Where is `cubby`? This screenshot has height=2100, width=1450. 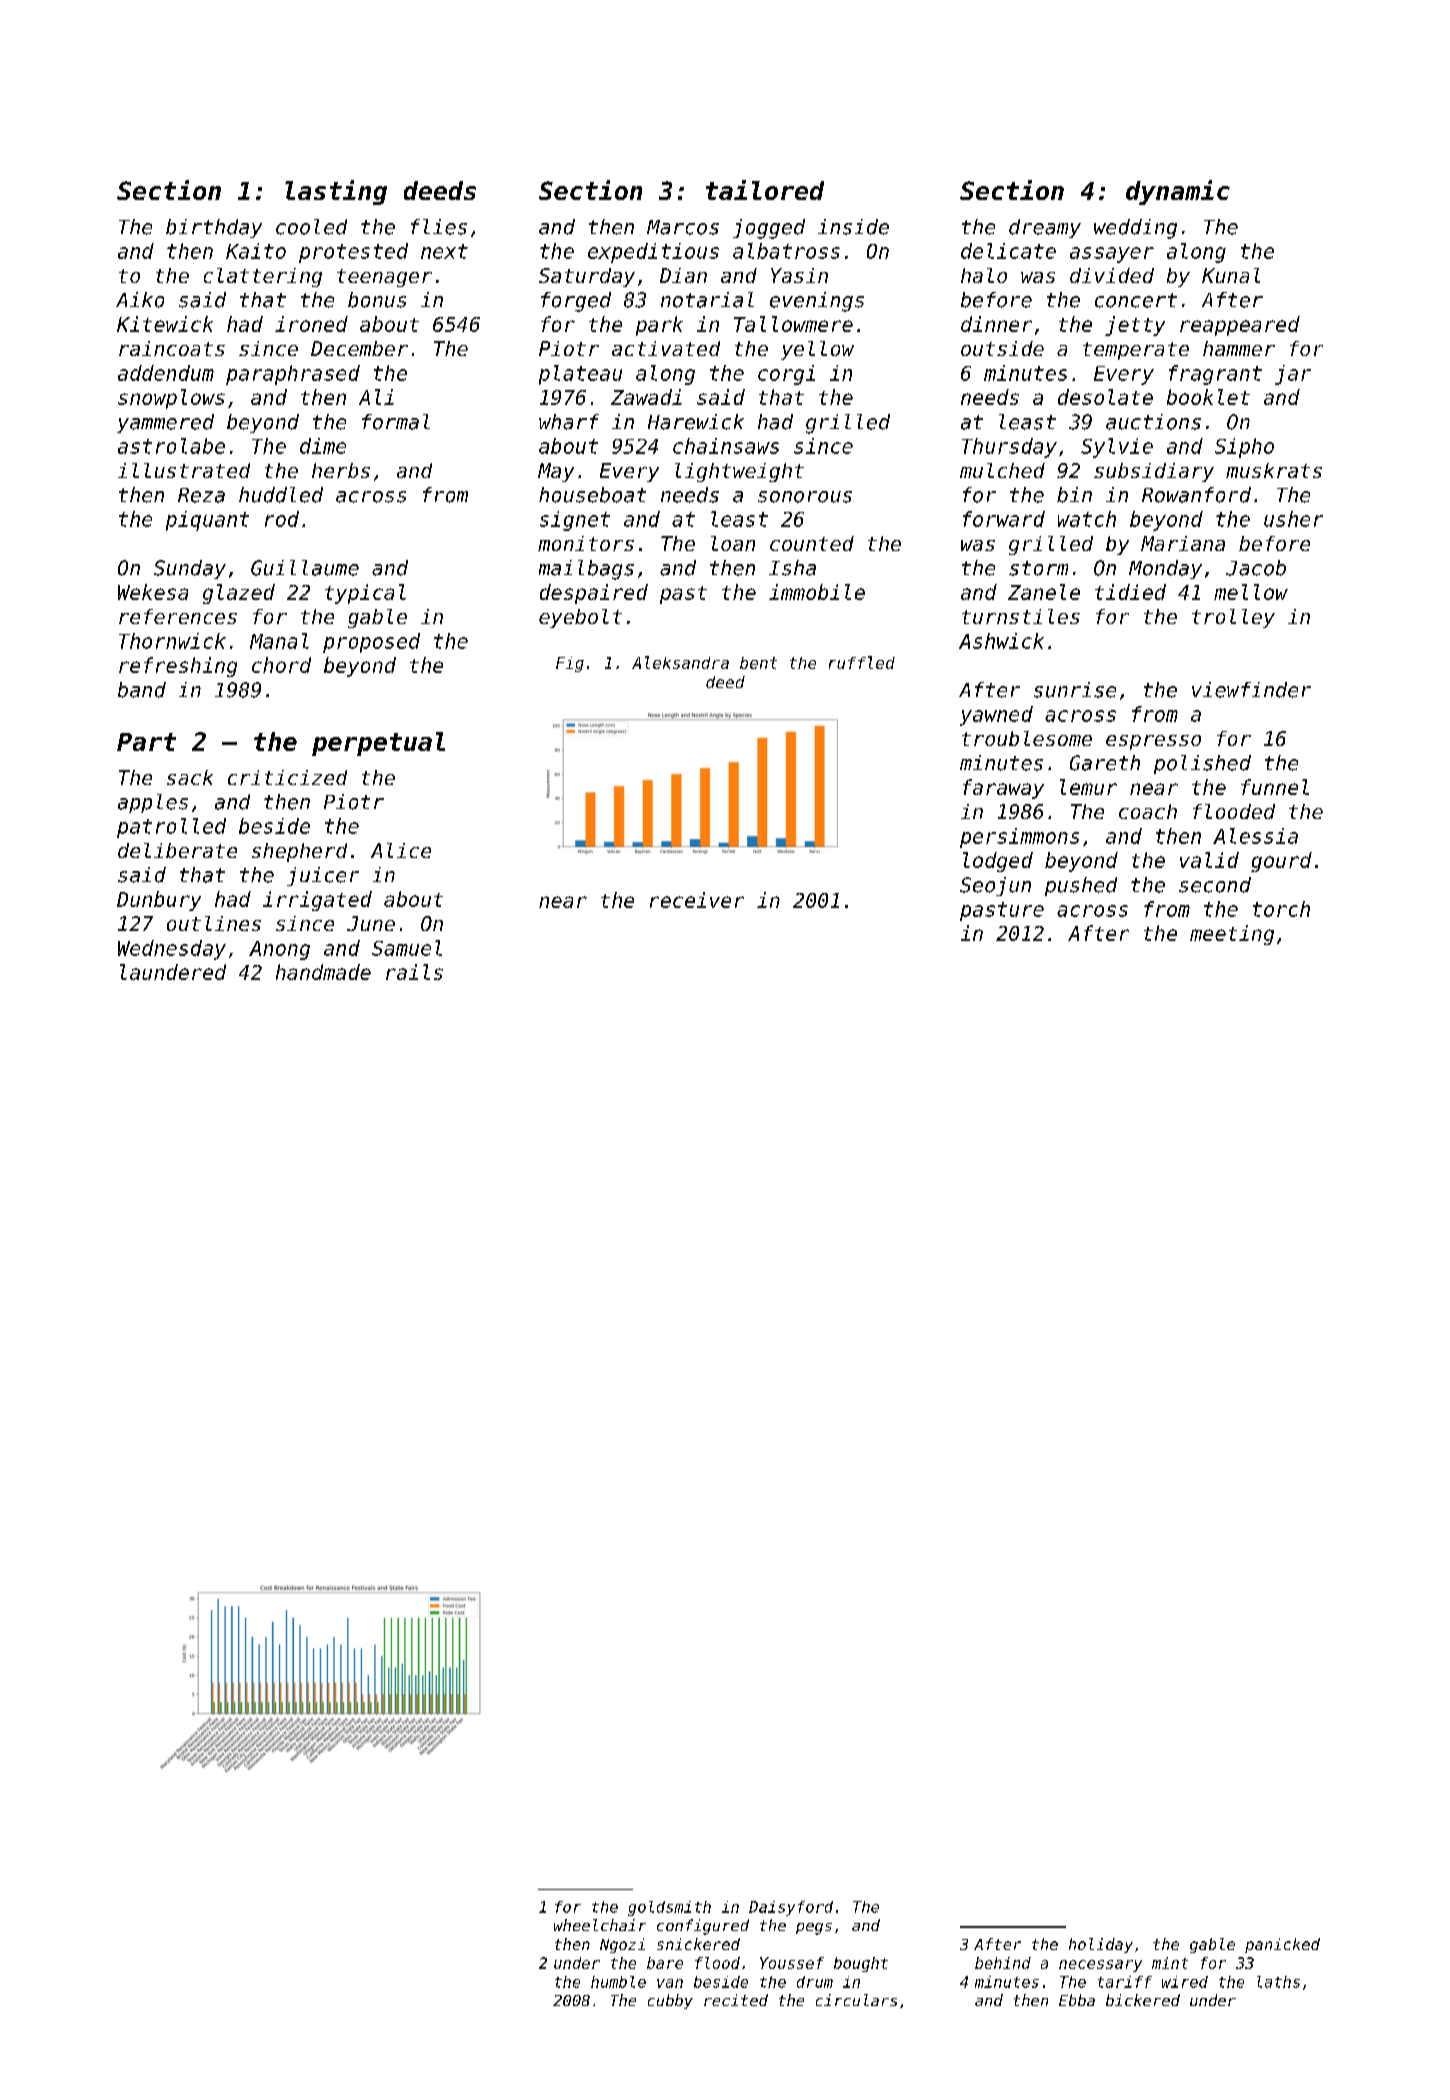
cubby is located at coordinates (670, 2001).
